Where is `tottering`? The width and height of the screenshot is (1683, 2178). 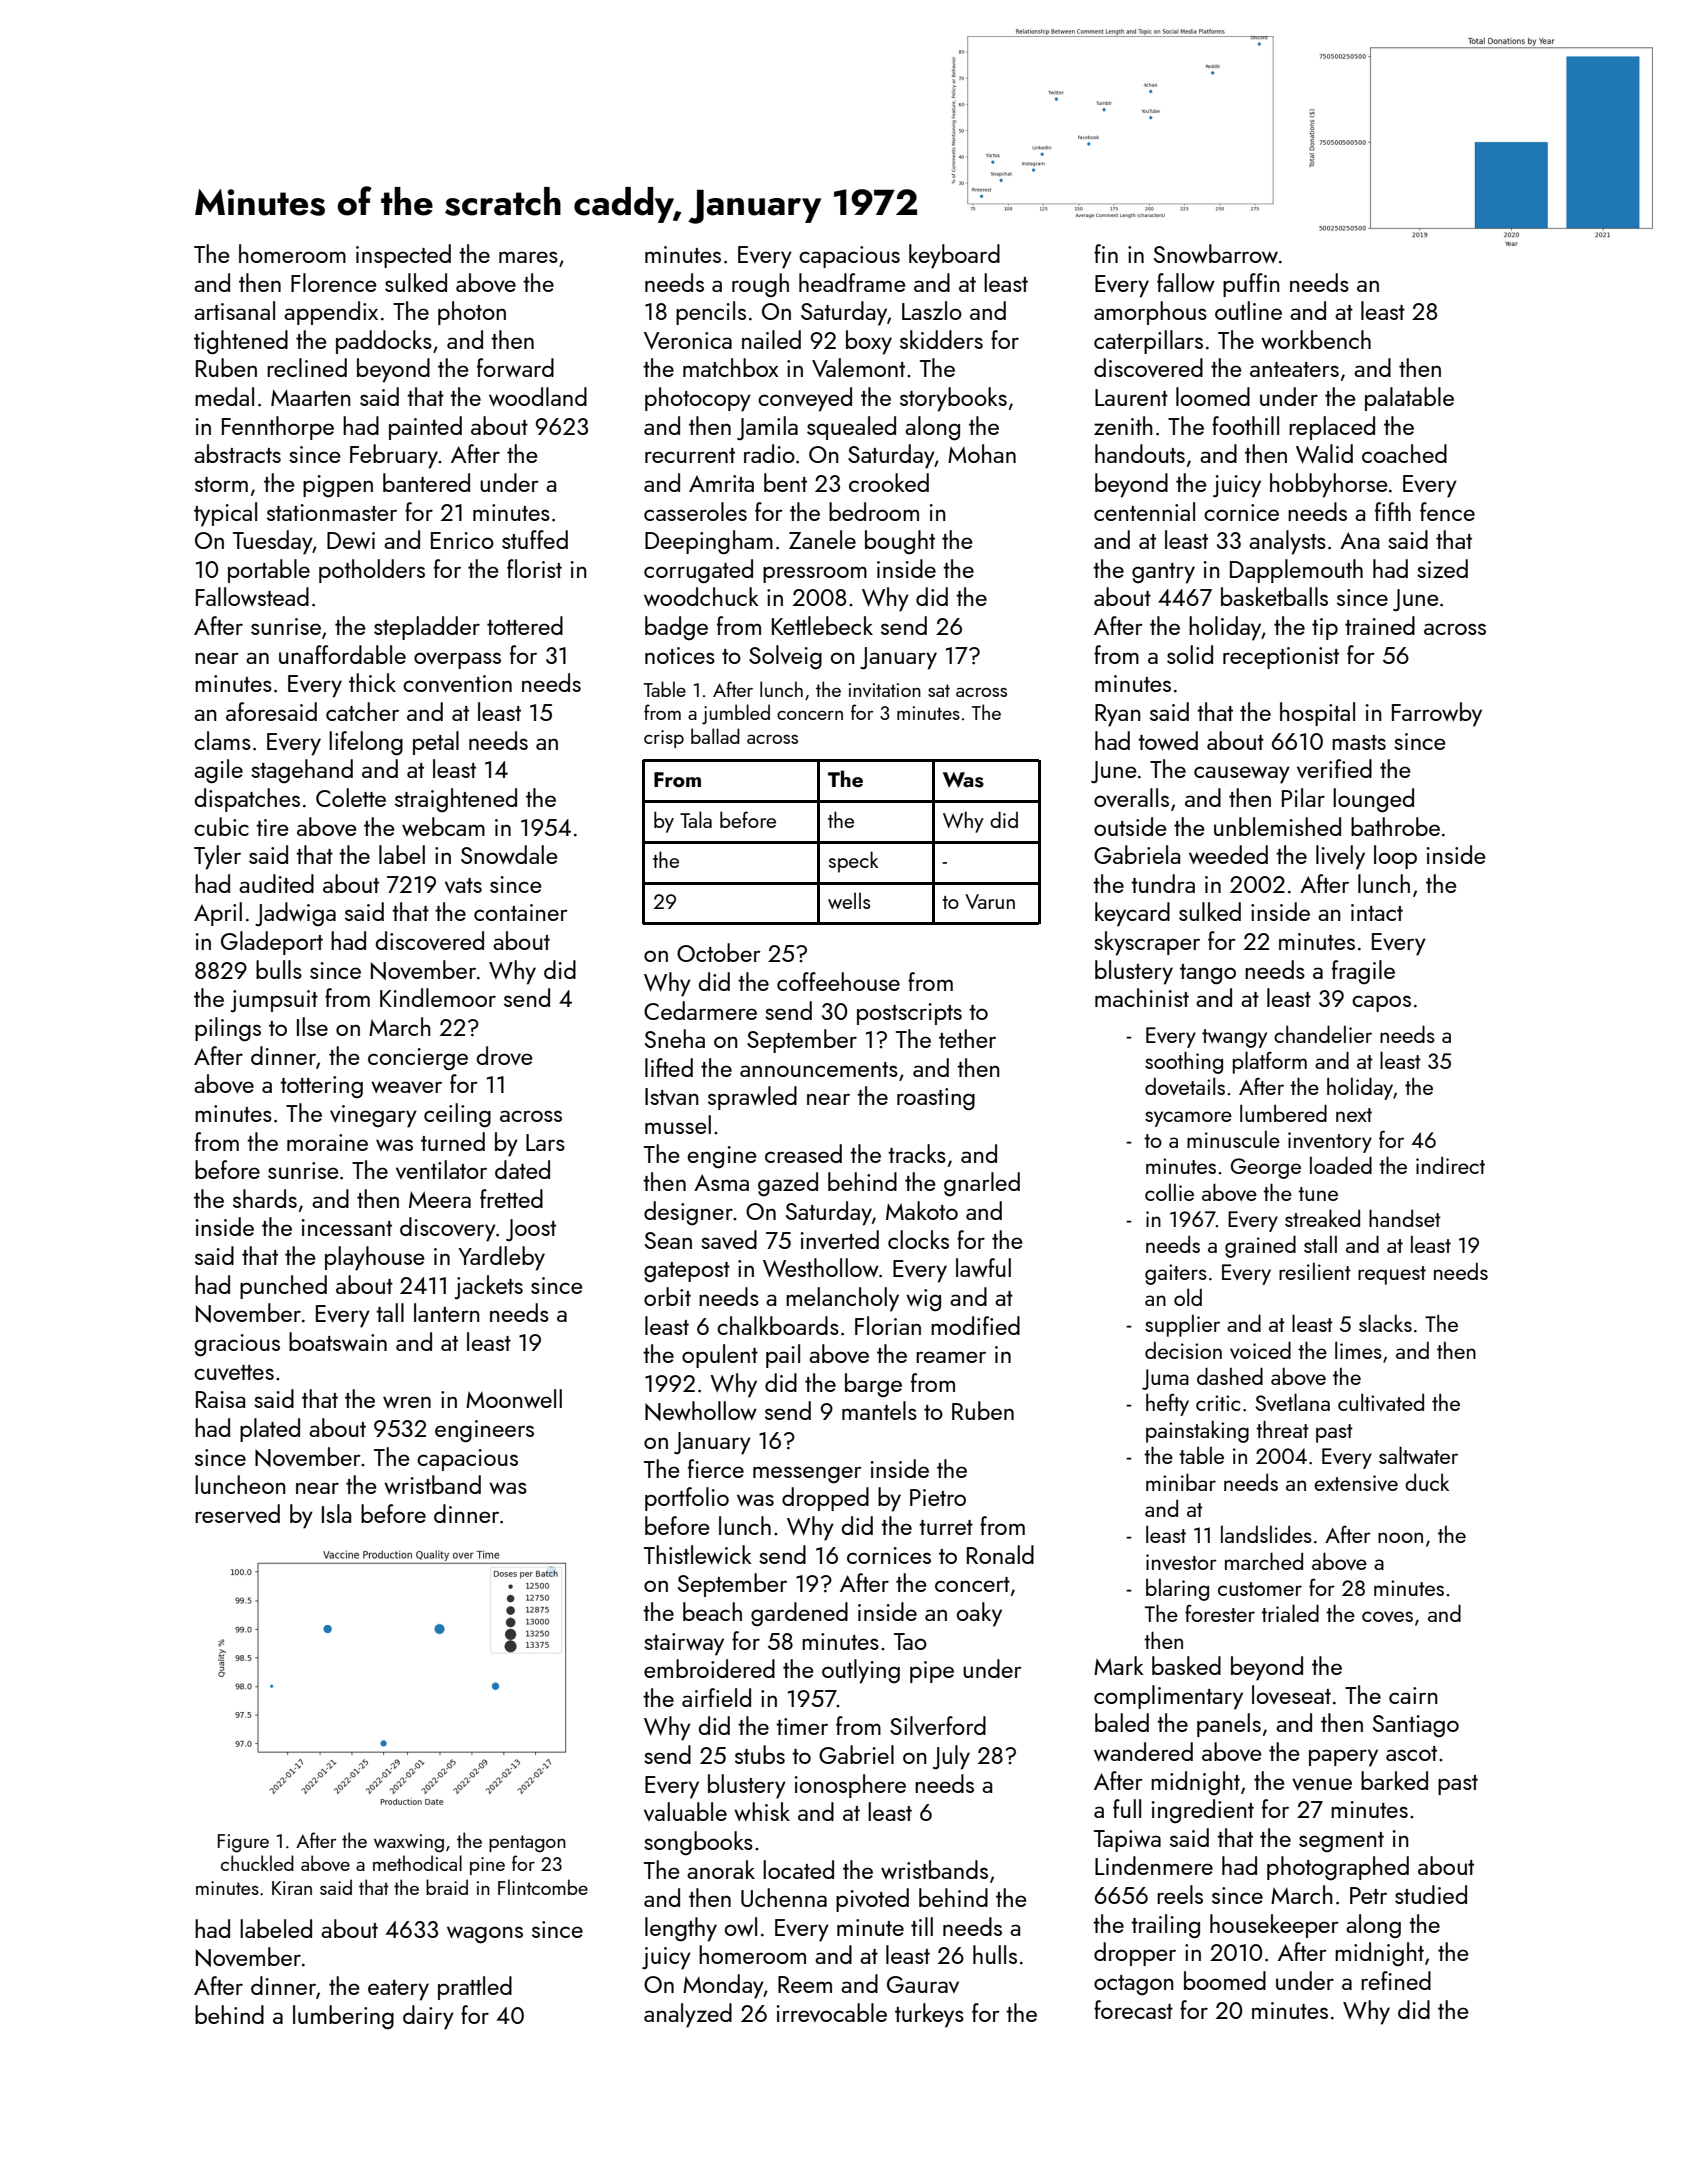 tottering is located at coordinates (321, 1087).
